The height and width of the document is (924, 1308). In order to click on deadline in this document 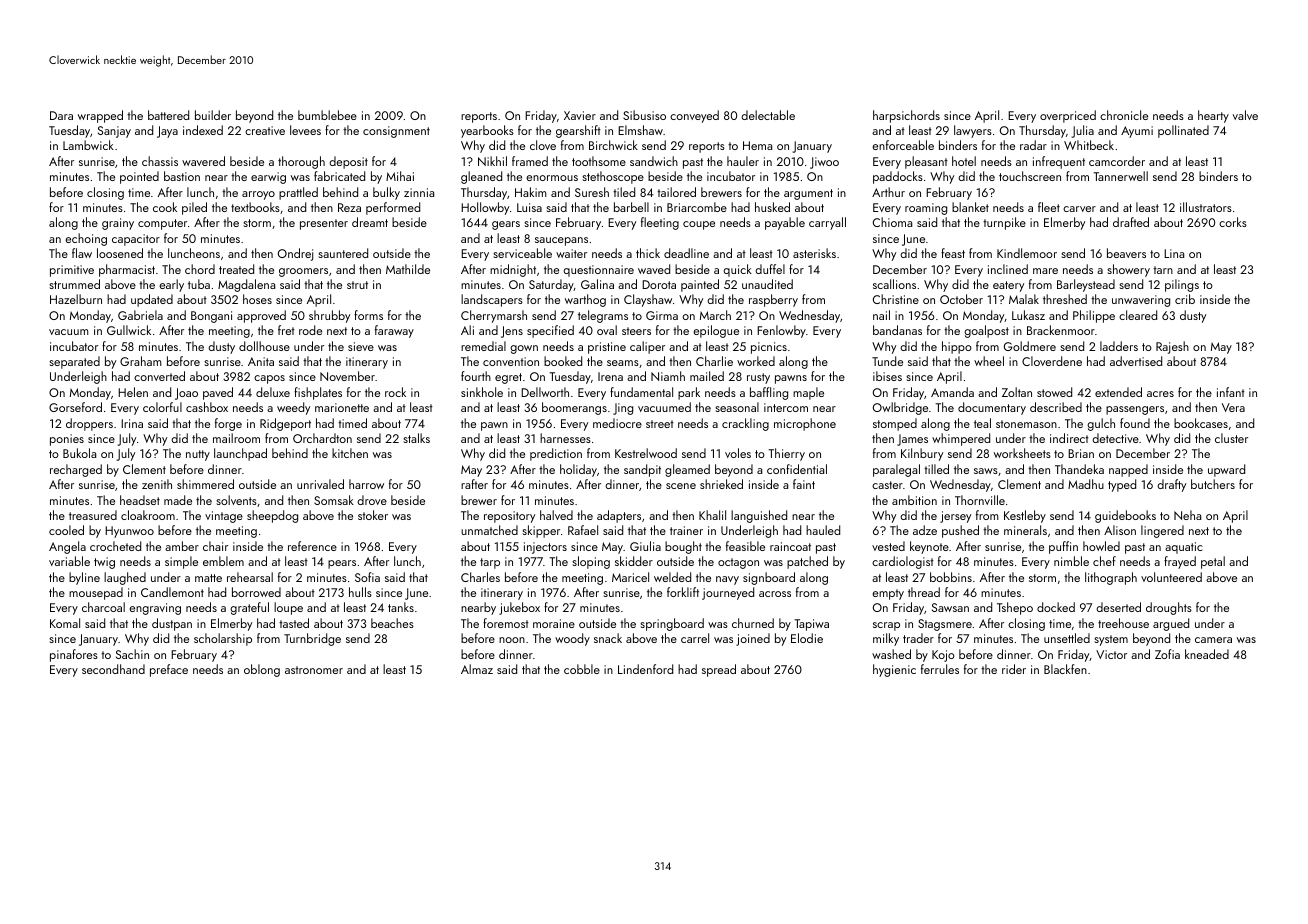, I will do `click(686, 253)`.
